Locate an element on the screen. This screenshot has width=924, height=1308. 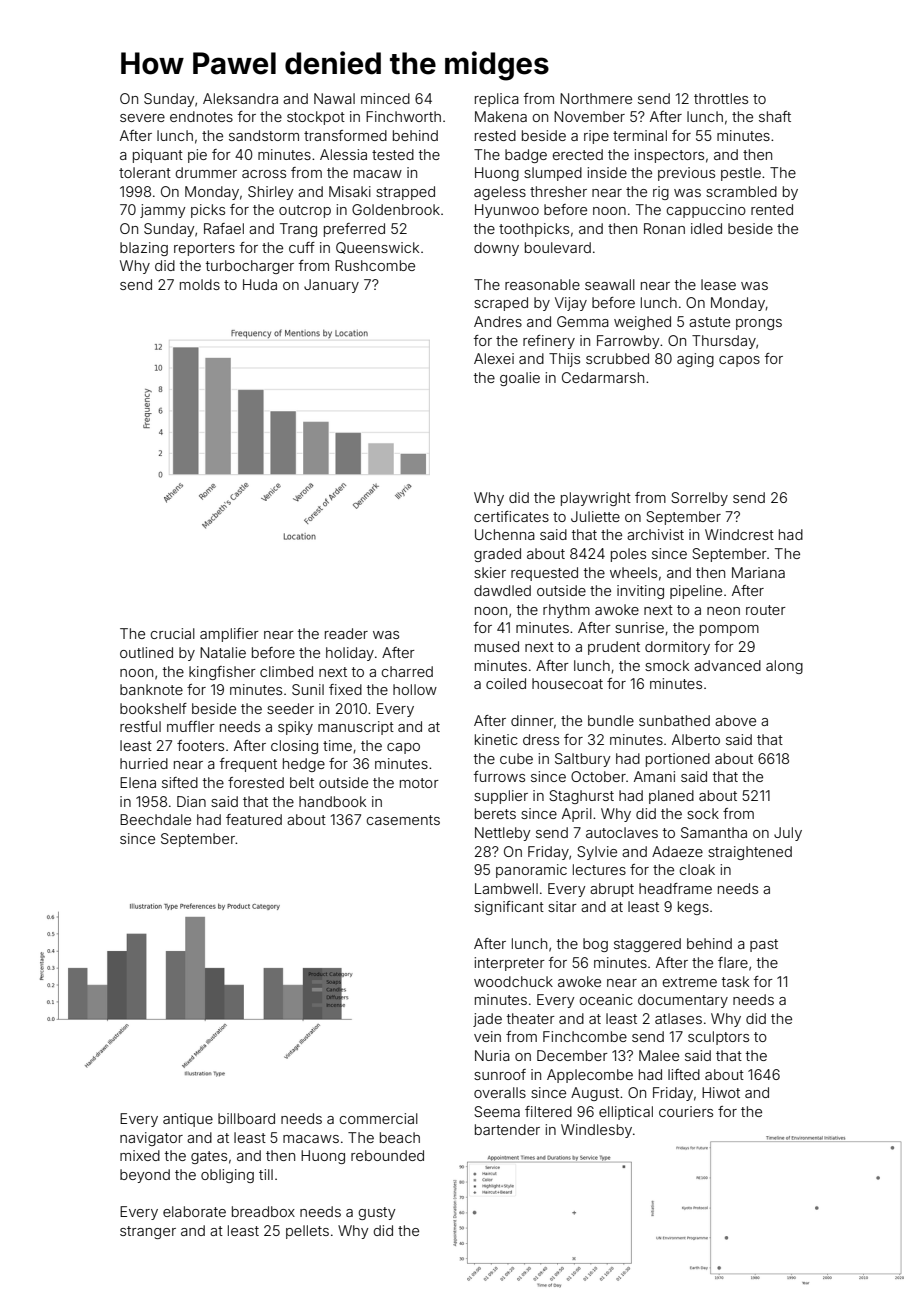
pipeline is located at coordinates (696, 592).
